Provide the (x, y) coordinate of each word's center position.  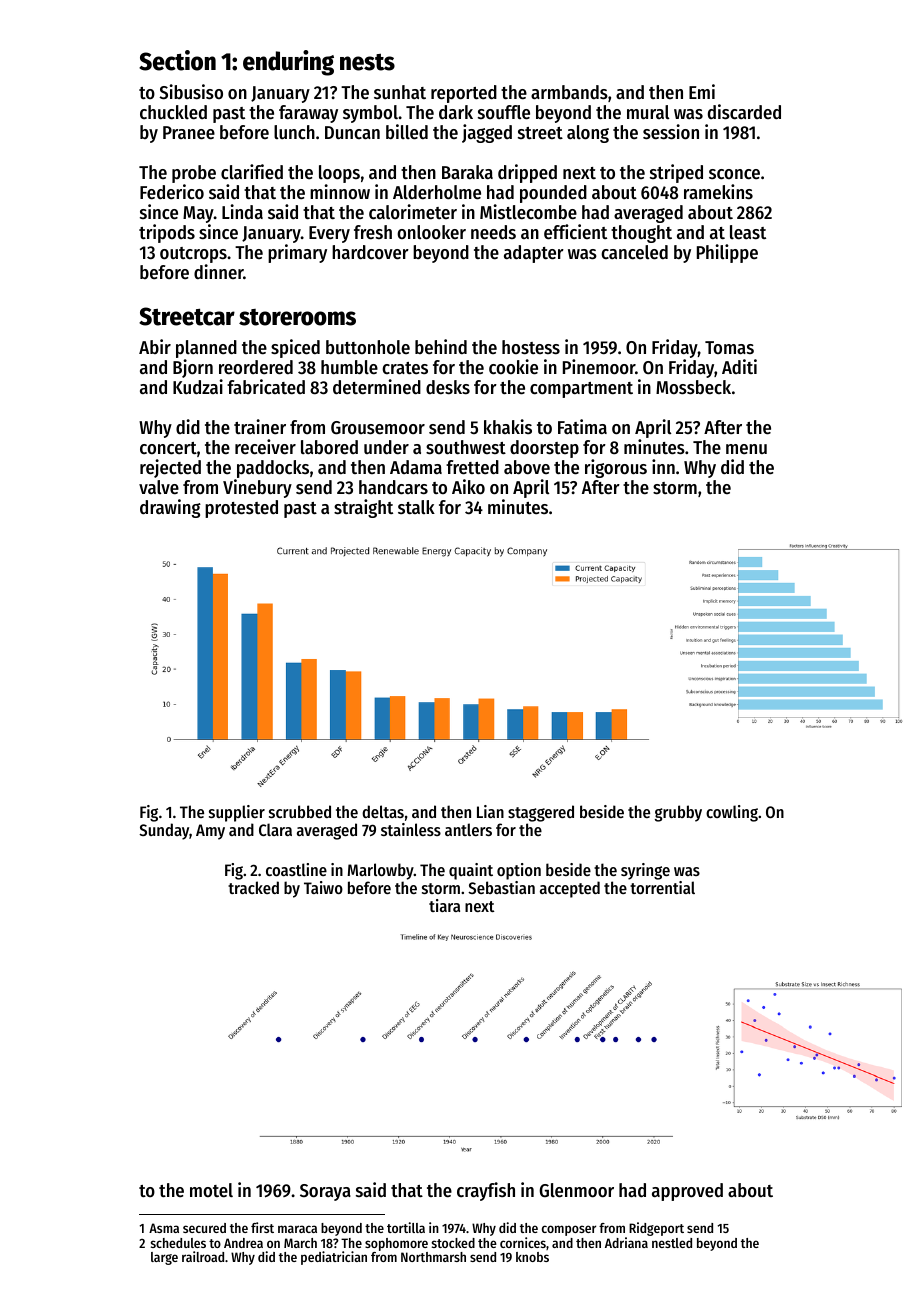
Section (177, 60)
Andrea (243, 1243)
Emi (702, 91)
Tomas (729, 347)
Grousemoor (378, 428)
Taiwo (323, 887)
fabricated (266, 387)
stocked (453, 1243)
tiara (444, 905)
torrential (662, 887)
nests (367, 62)
